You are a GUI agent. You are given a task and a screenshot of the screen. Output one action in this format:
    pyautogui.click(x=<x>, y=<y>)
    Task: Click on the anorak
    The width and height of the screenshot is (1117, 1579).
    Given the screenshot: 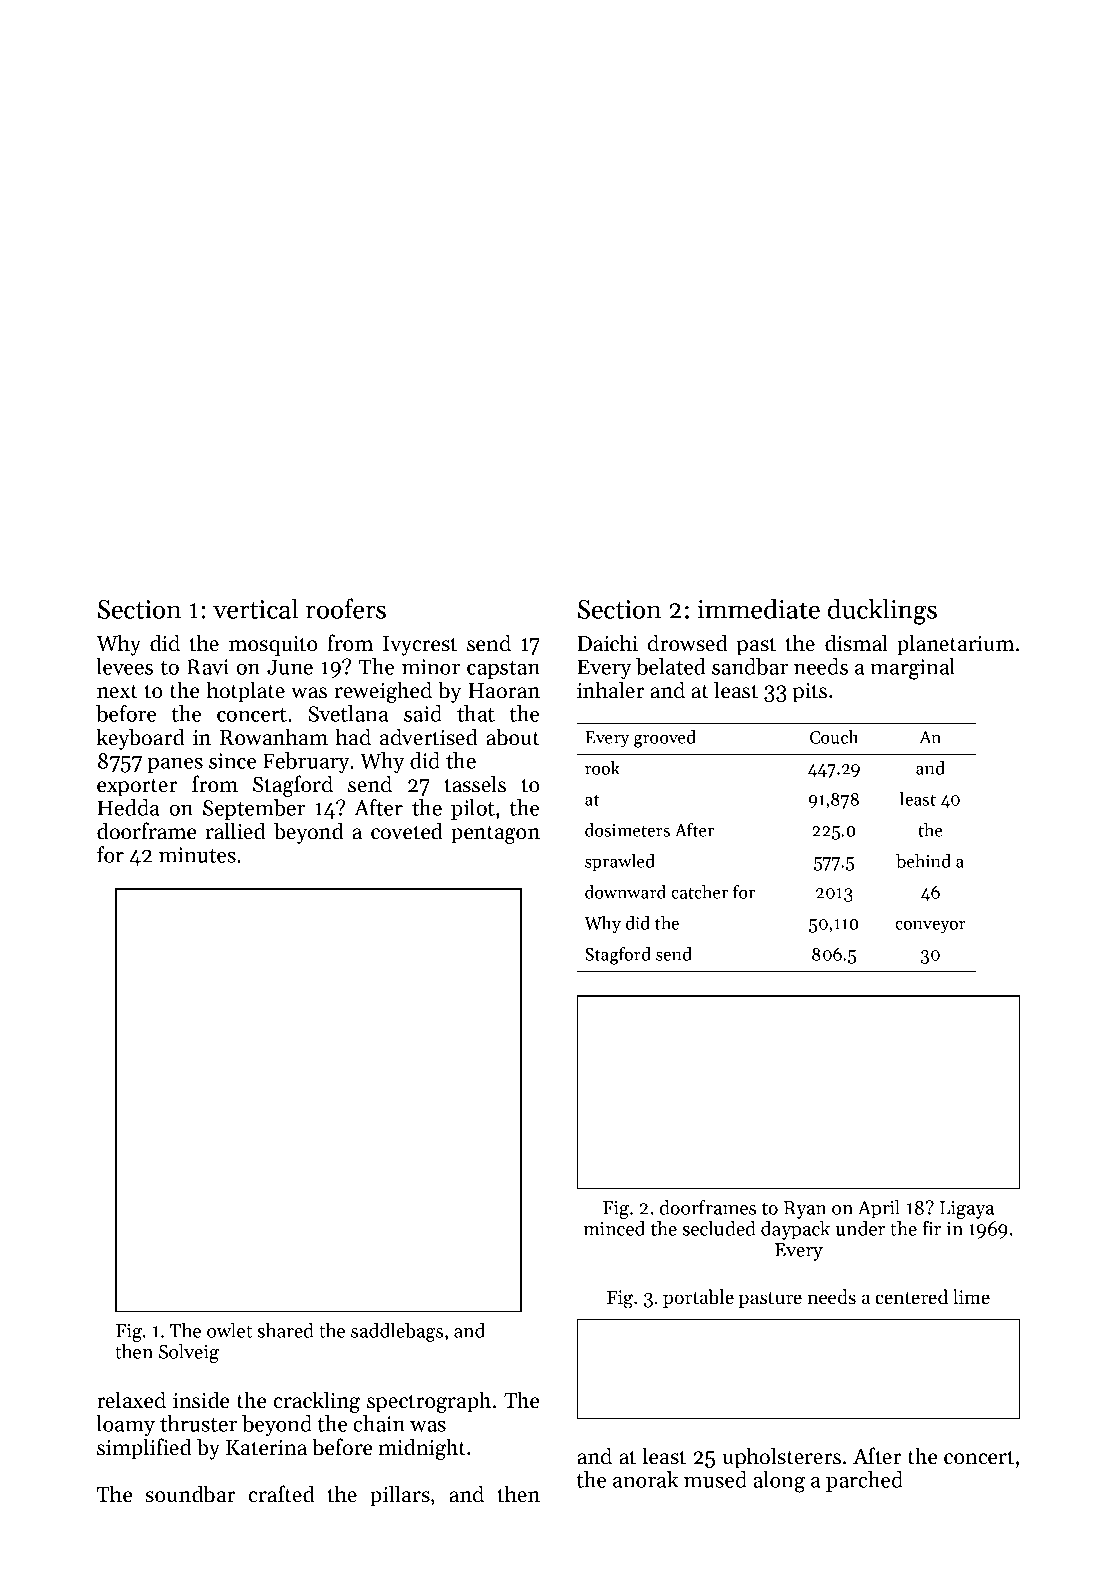 What is the action you would take?
    pyautogui.click(x=645, y=1479)
